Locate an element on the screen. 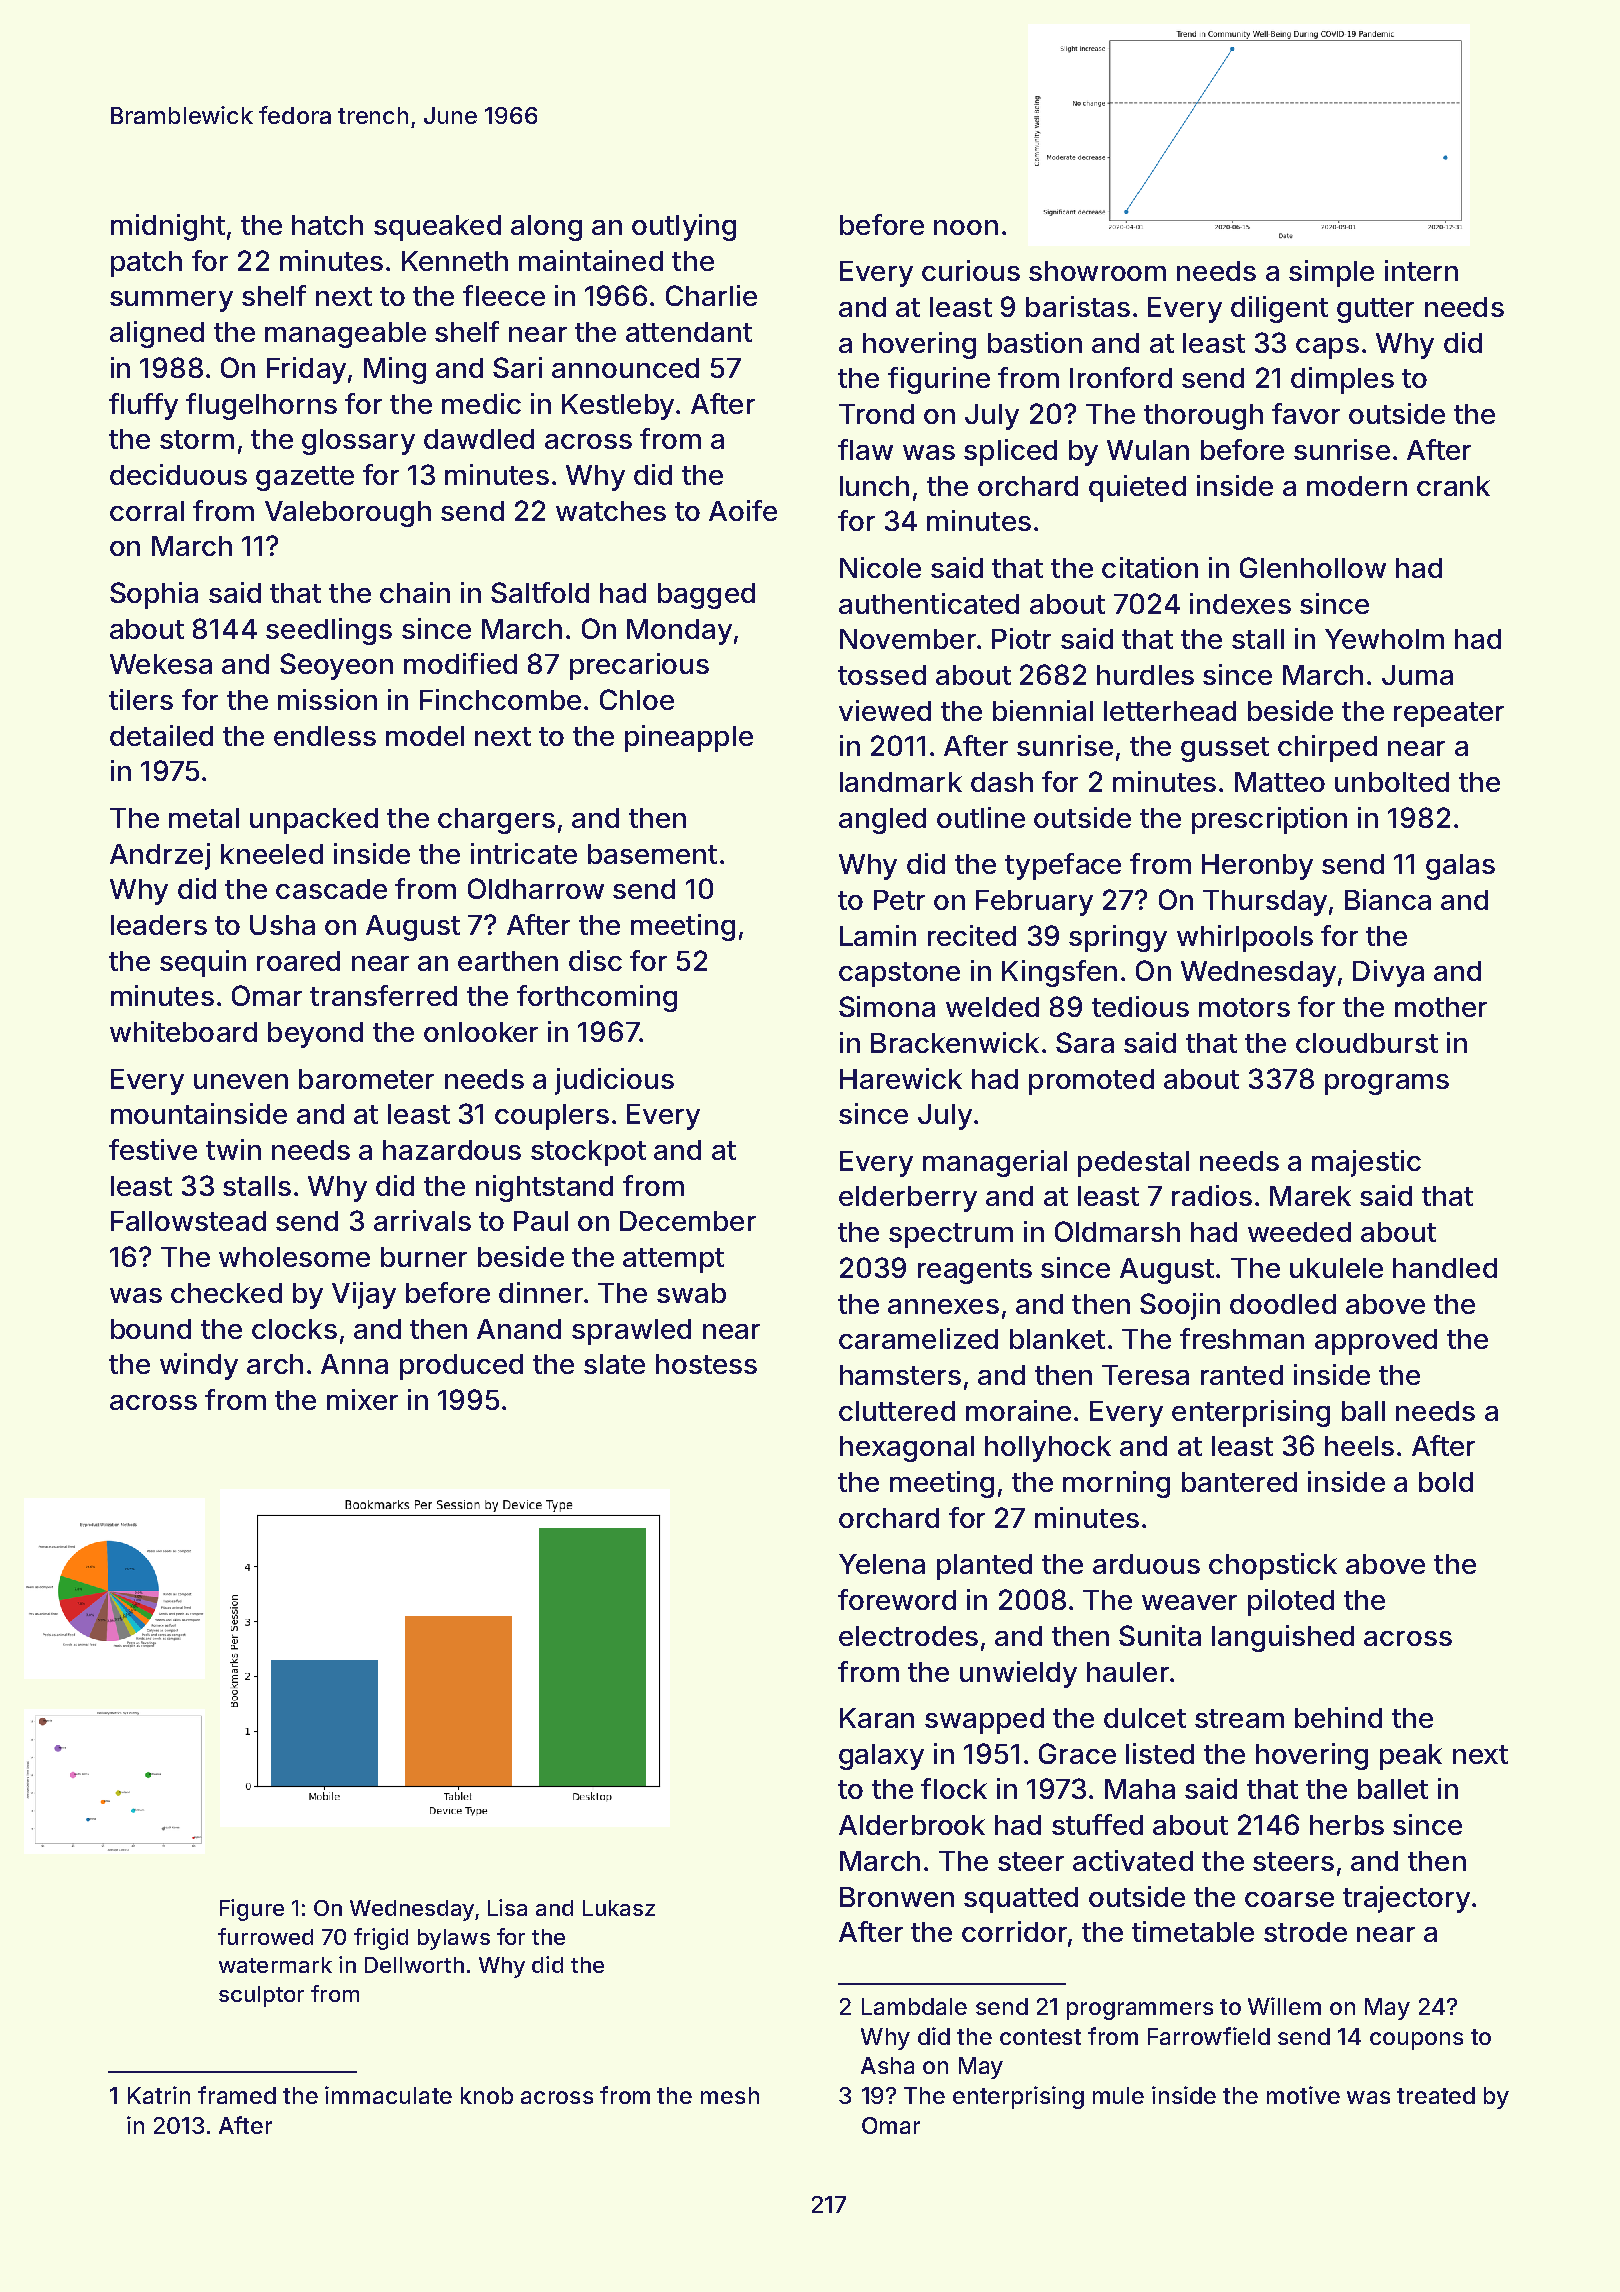 The width and height of the screenshot is (1620, 2292). angled is located at coordinates (882, 821).
